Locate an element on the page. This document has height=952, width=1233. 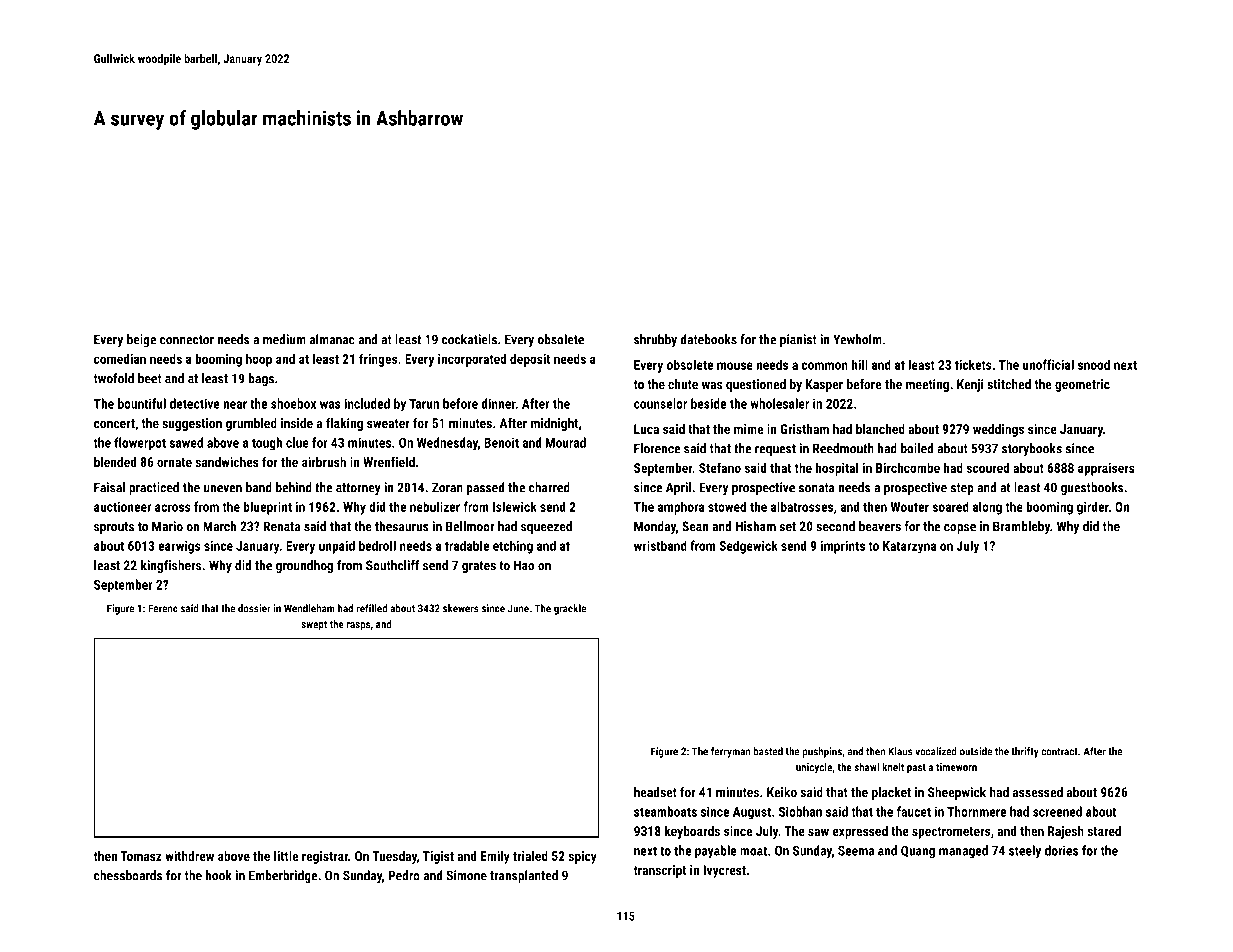
Faisal is located at coordinates (109, 487).
